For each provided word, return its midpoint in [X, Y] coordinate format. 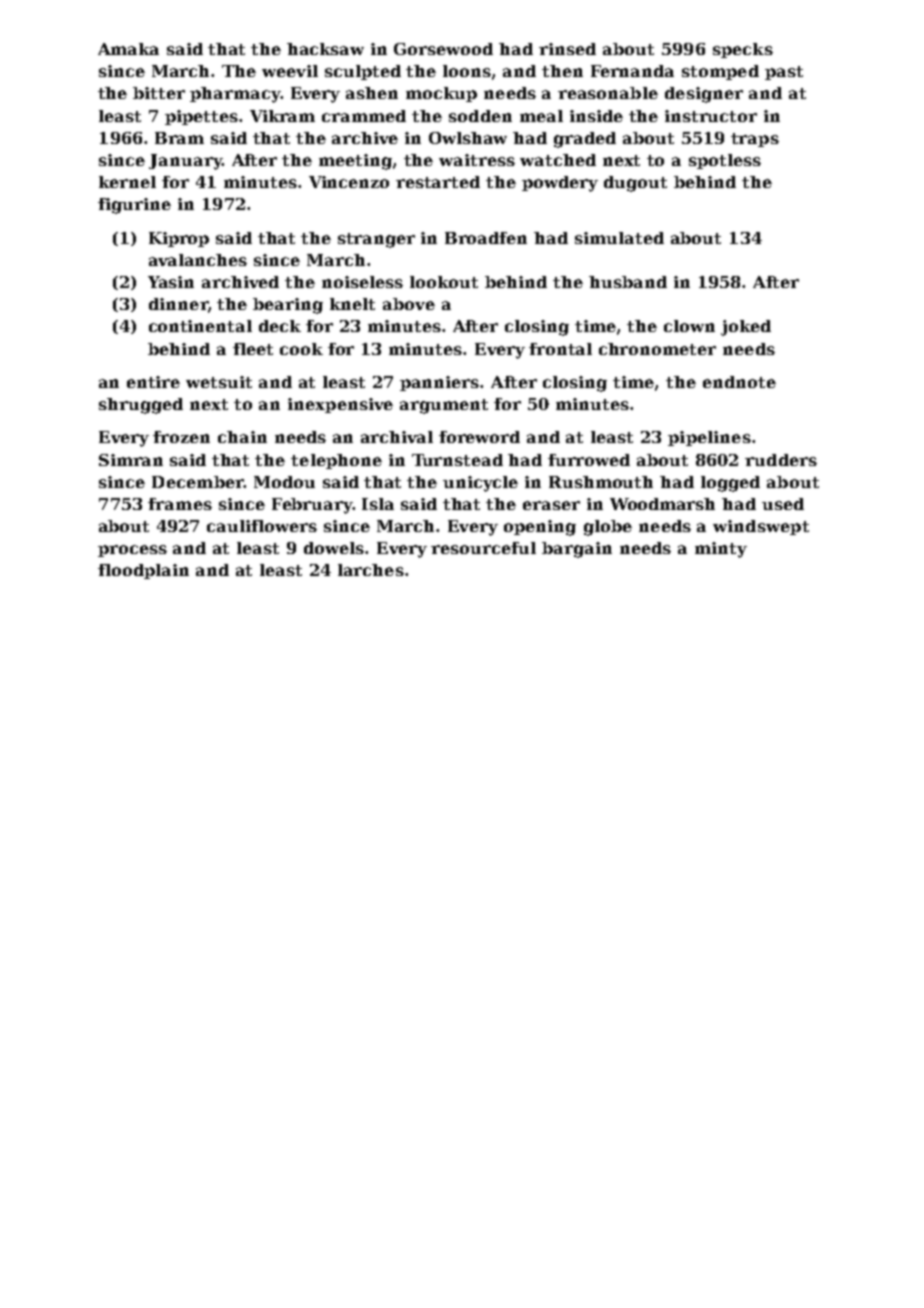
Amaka [128, 49]
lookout [444, 282]
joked [746, 328]
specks [743, 50]
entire [153, 382]
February [312, 506]
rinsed [567, 49]
